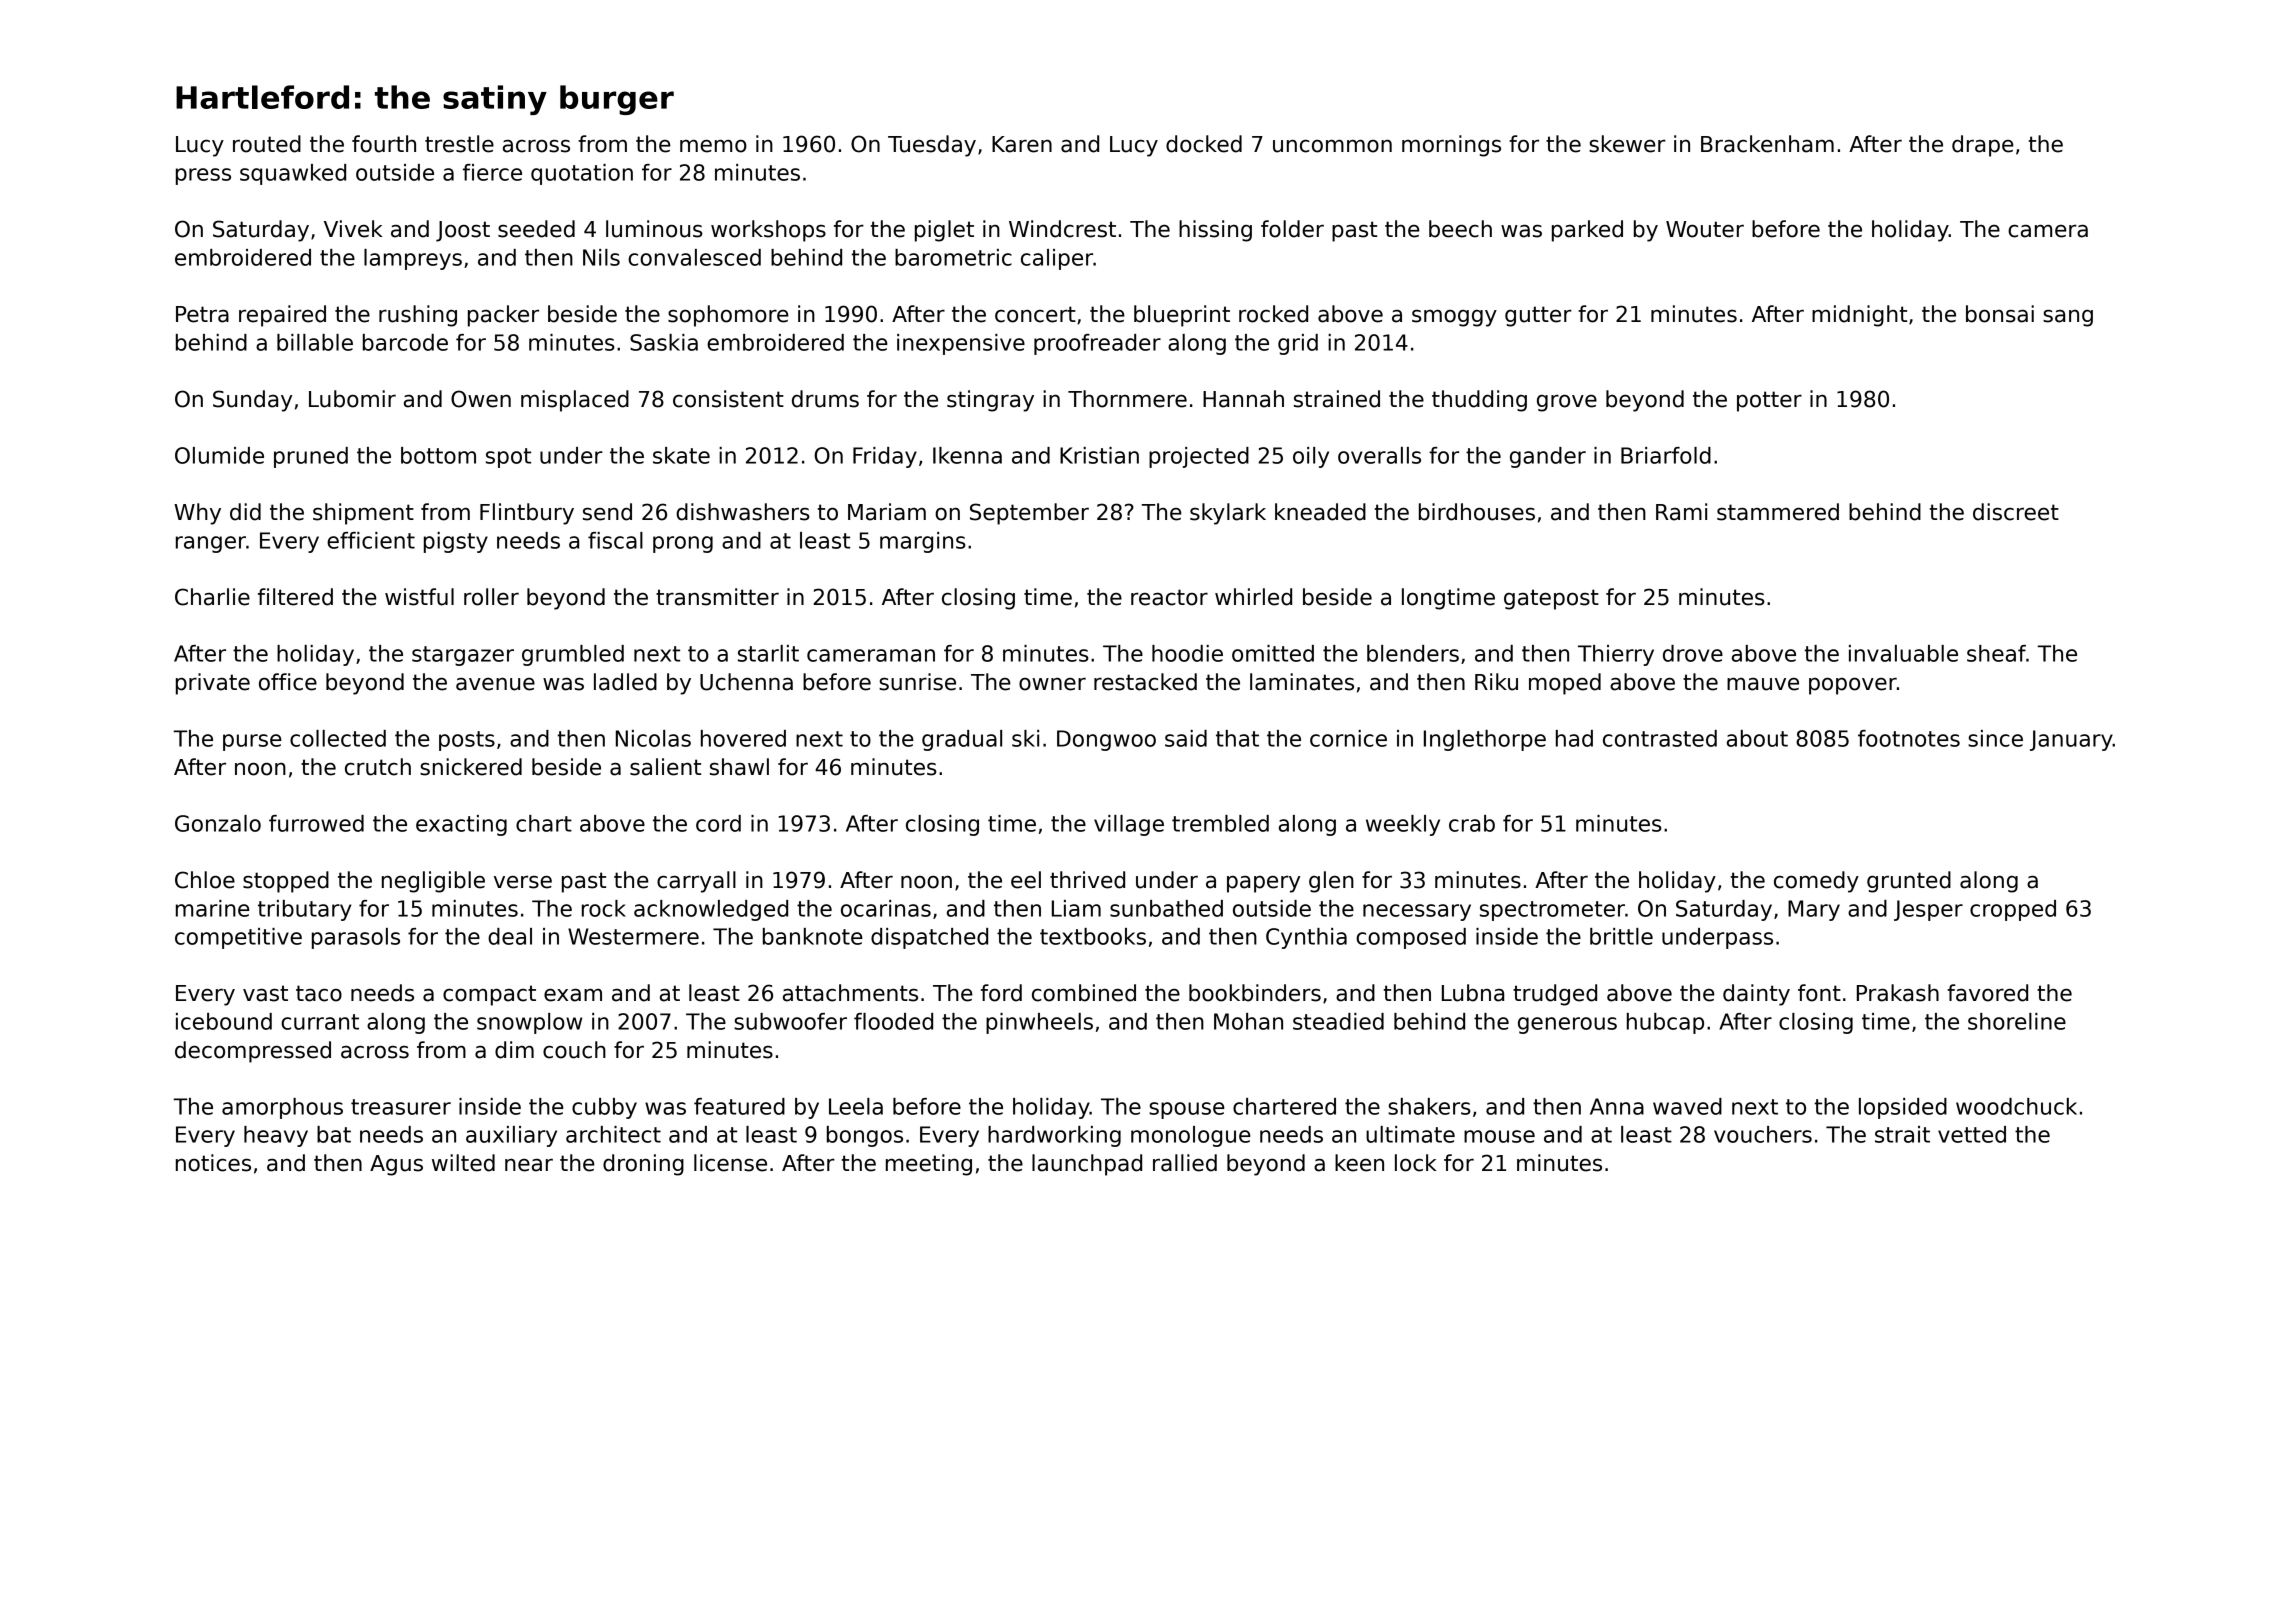  What do you see at coordinates (1477, 512) in the screenshot?
I see `birdhouses` at bounding box center [1477, 512].
